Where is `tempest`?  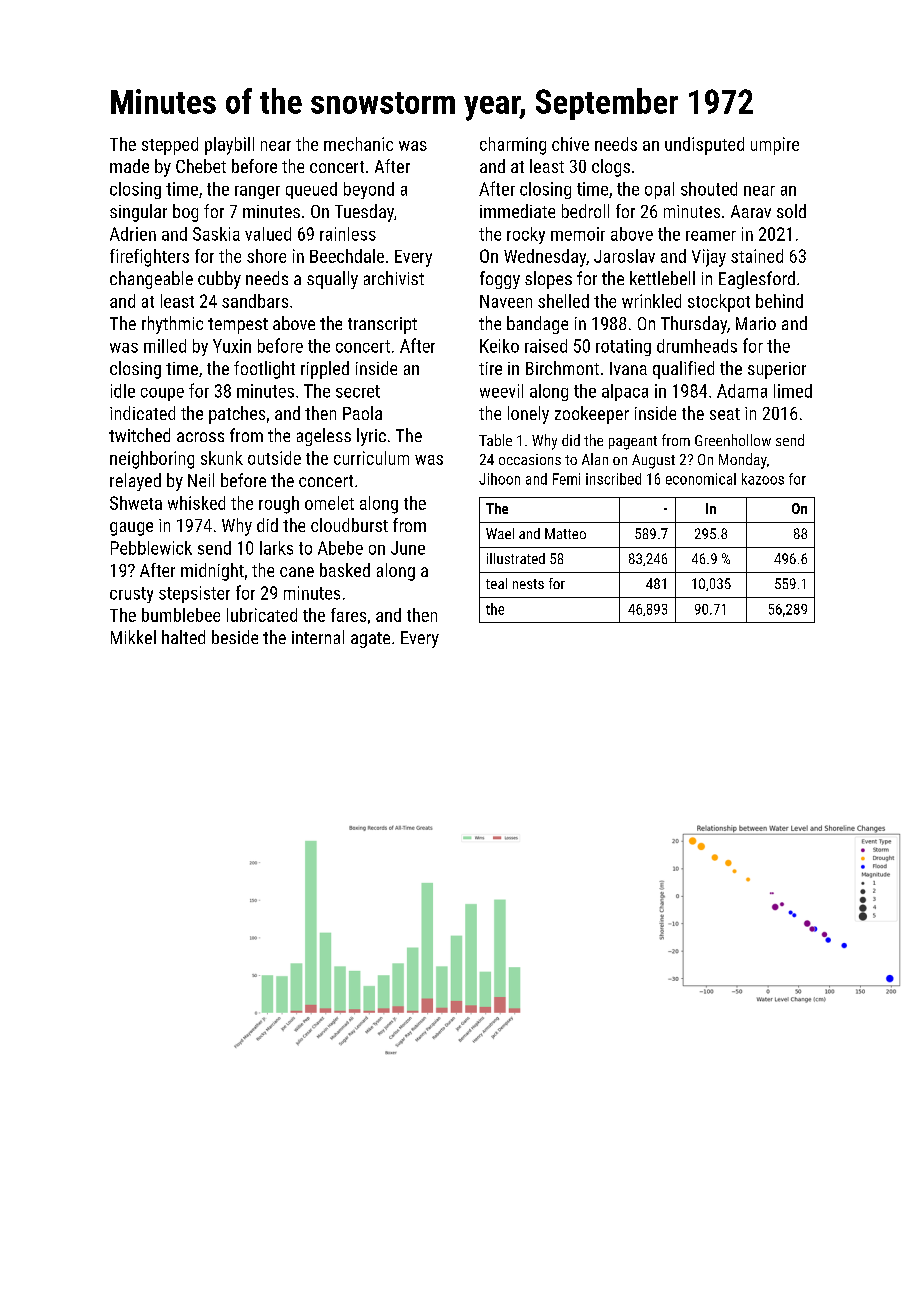
tempest is located at coordinates (238, 326).
